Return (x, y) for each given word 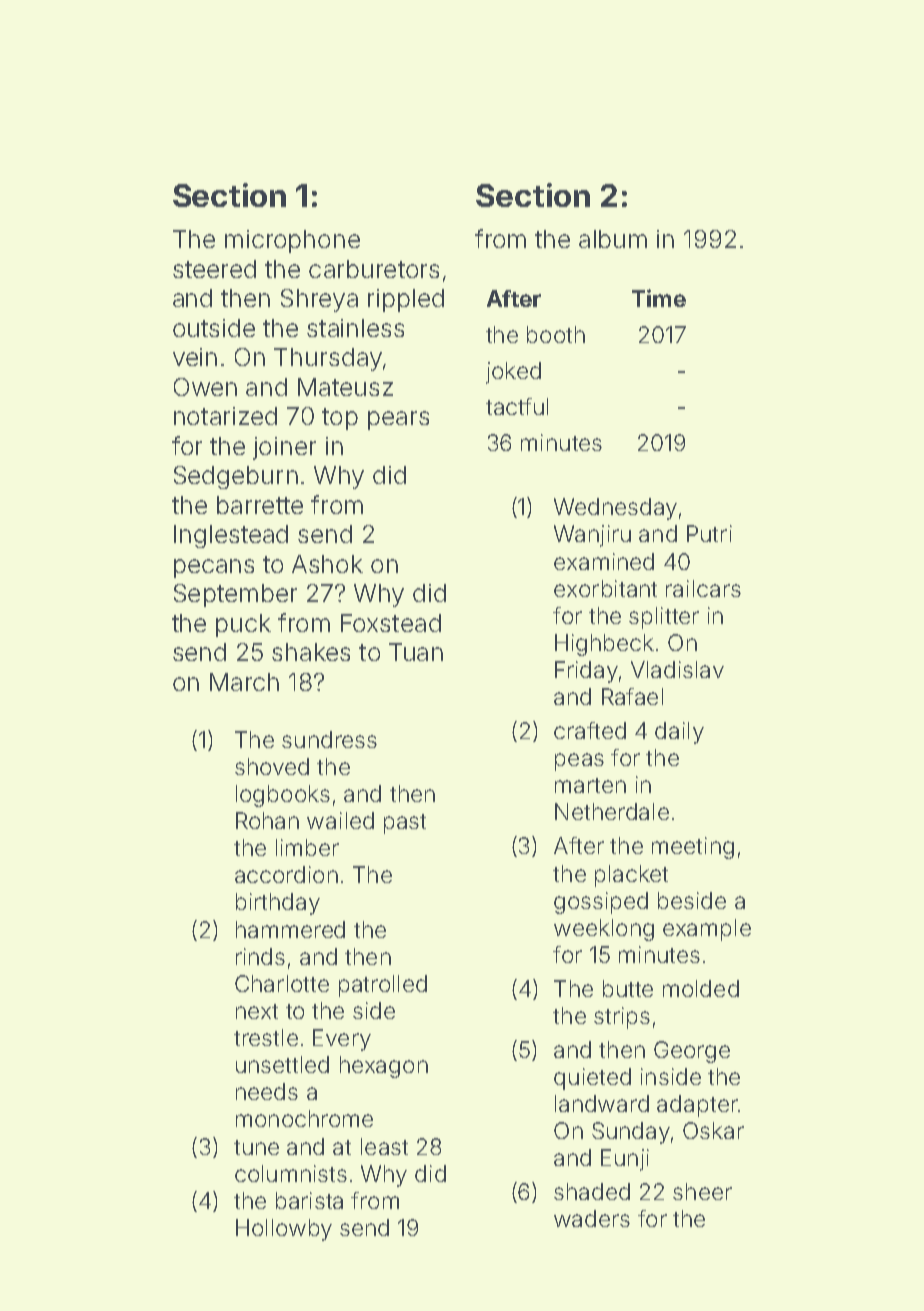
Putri (709, 533)
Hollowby (284, 1230)
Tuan (416, 652)
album (613, 239)
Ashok (327, 564)
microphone (292, 241)
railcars (703, 588)
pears (398, 420)
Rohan (267, 820)
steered (214, 269)
